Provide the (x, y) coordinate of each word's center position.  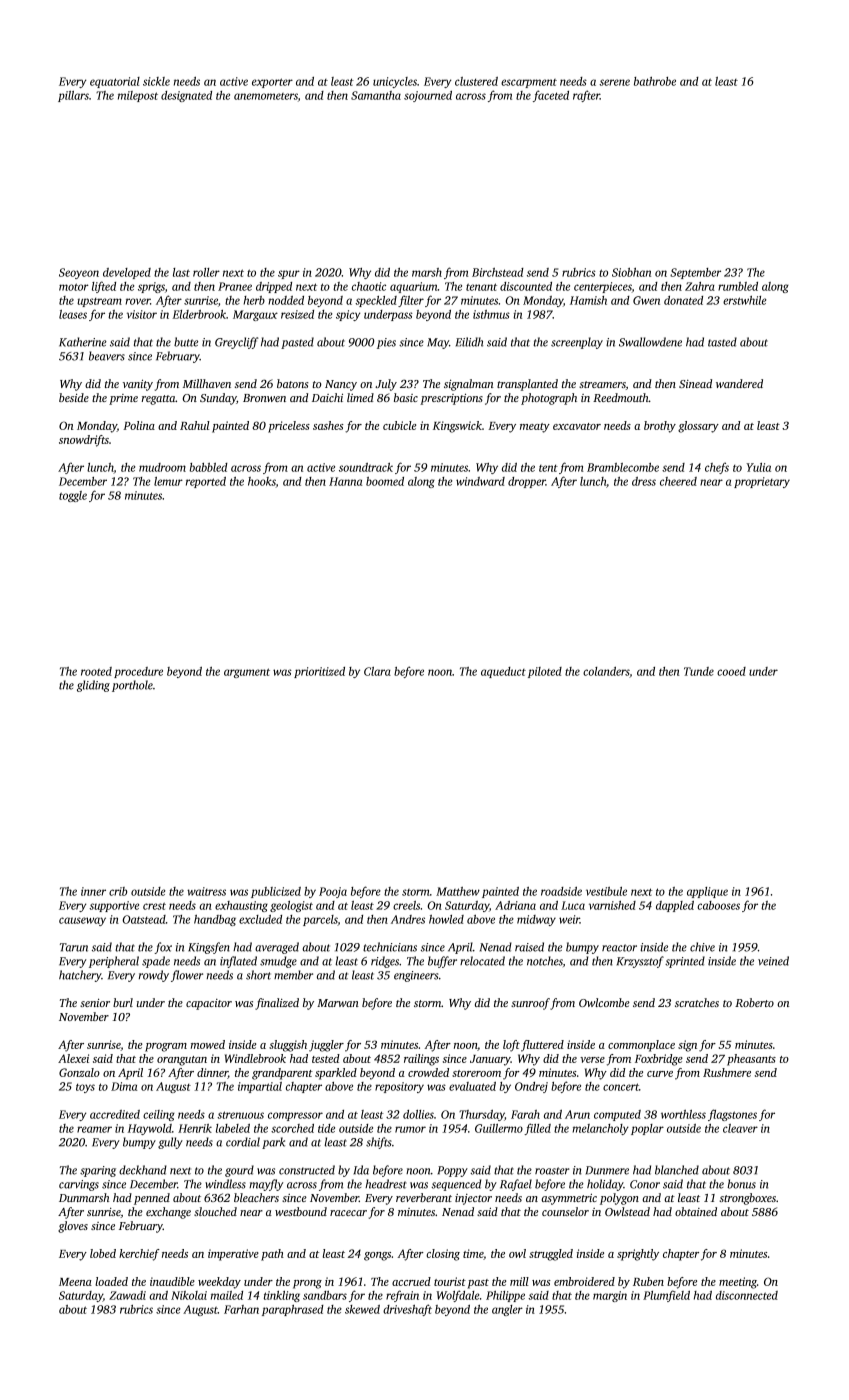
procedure (138, 672)
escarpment (529, 83)
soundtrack (366, 467)
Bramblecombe (623, 467)
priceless (289, 427)
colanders (606, 671)
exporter (272, 83)
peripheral (114, 962)
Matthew (458, 891)
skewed (362, 1309)
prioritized (319, 672)
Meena (75, 1282)
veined (773, 961)
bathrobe (655, 81)
